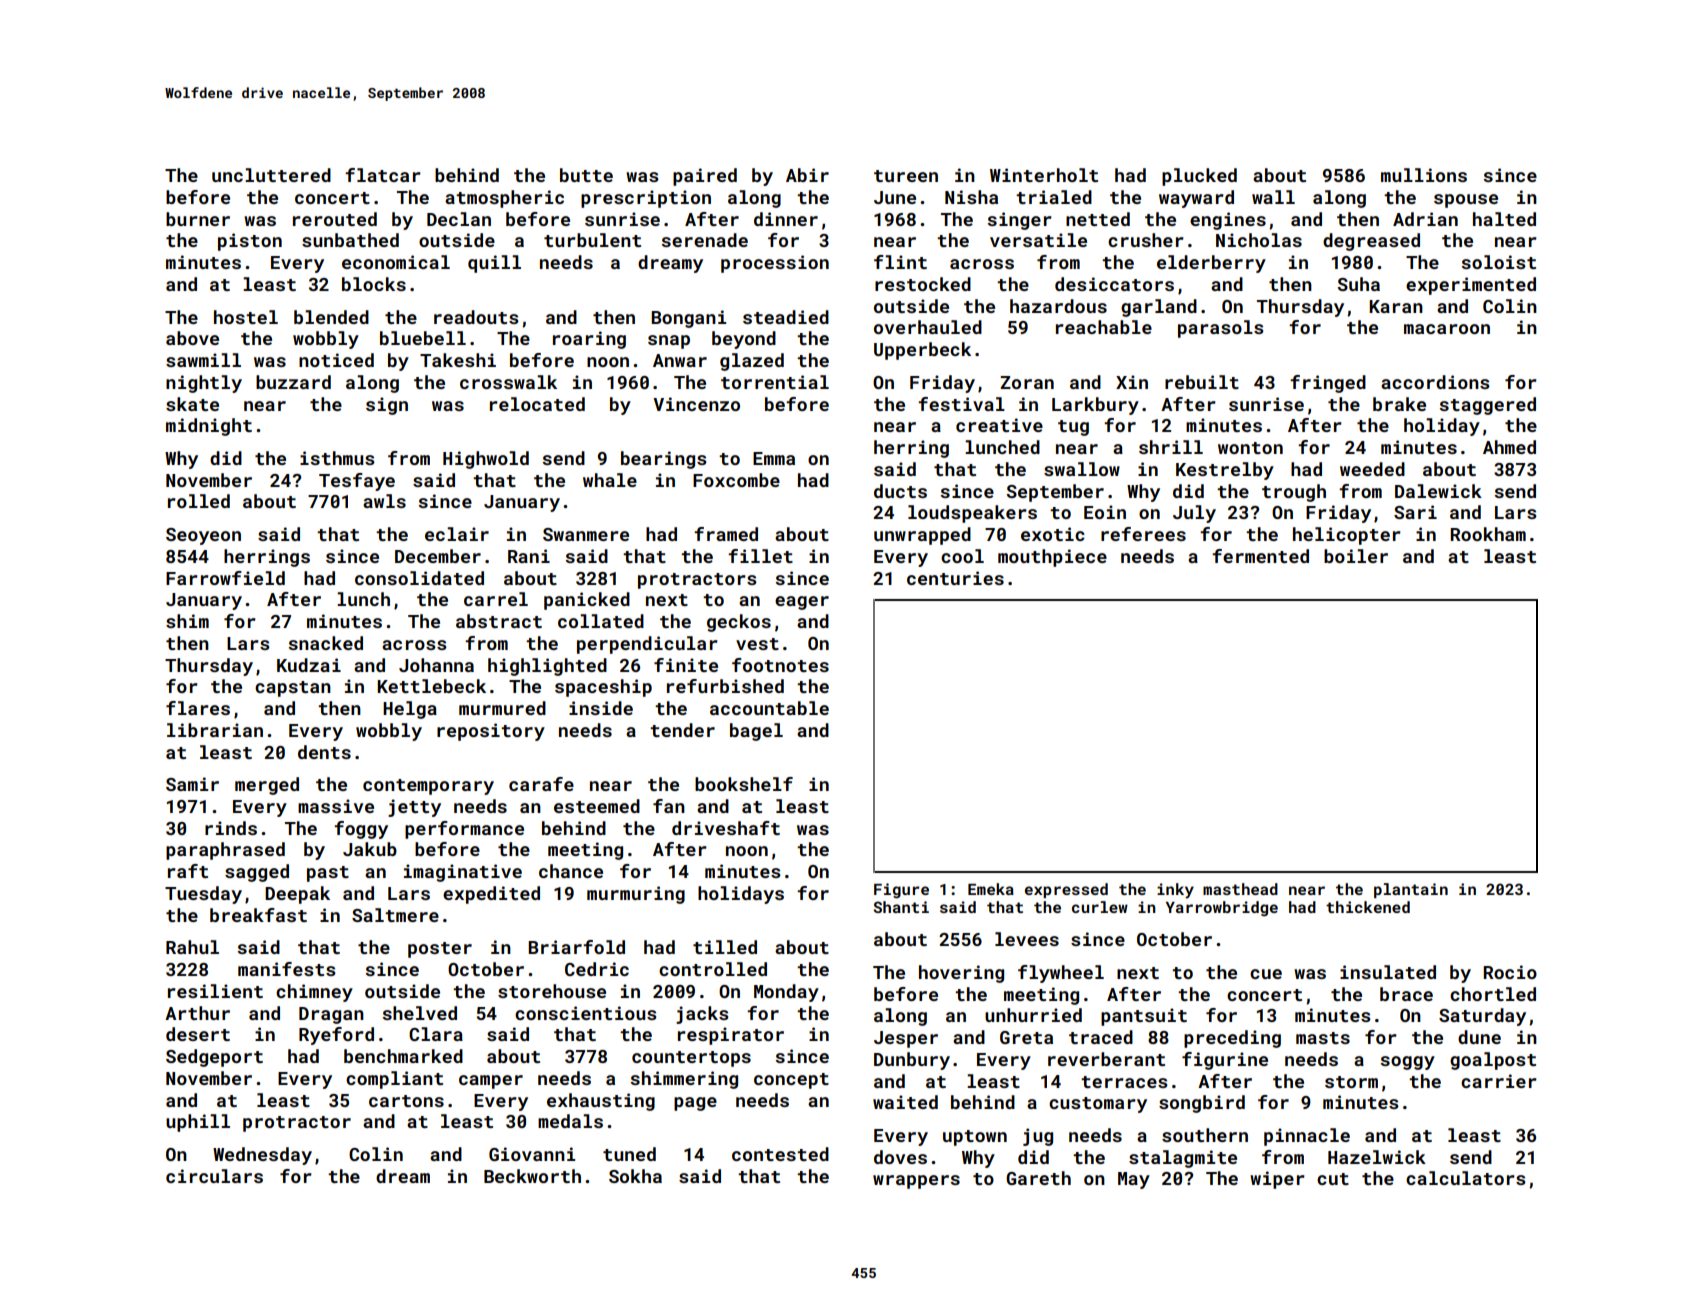  Describe the element at coordinates (725, 947) in the screenshot. I see `tilled` at that location.
